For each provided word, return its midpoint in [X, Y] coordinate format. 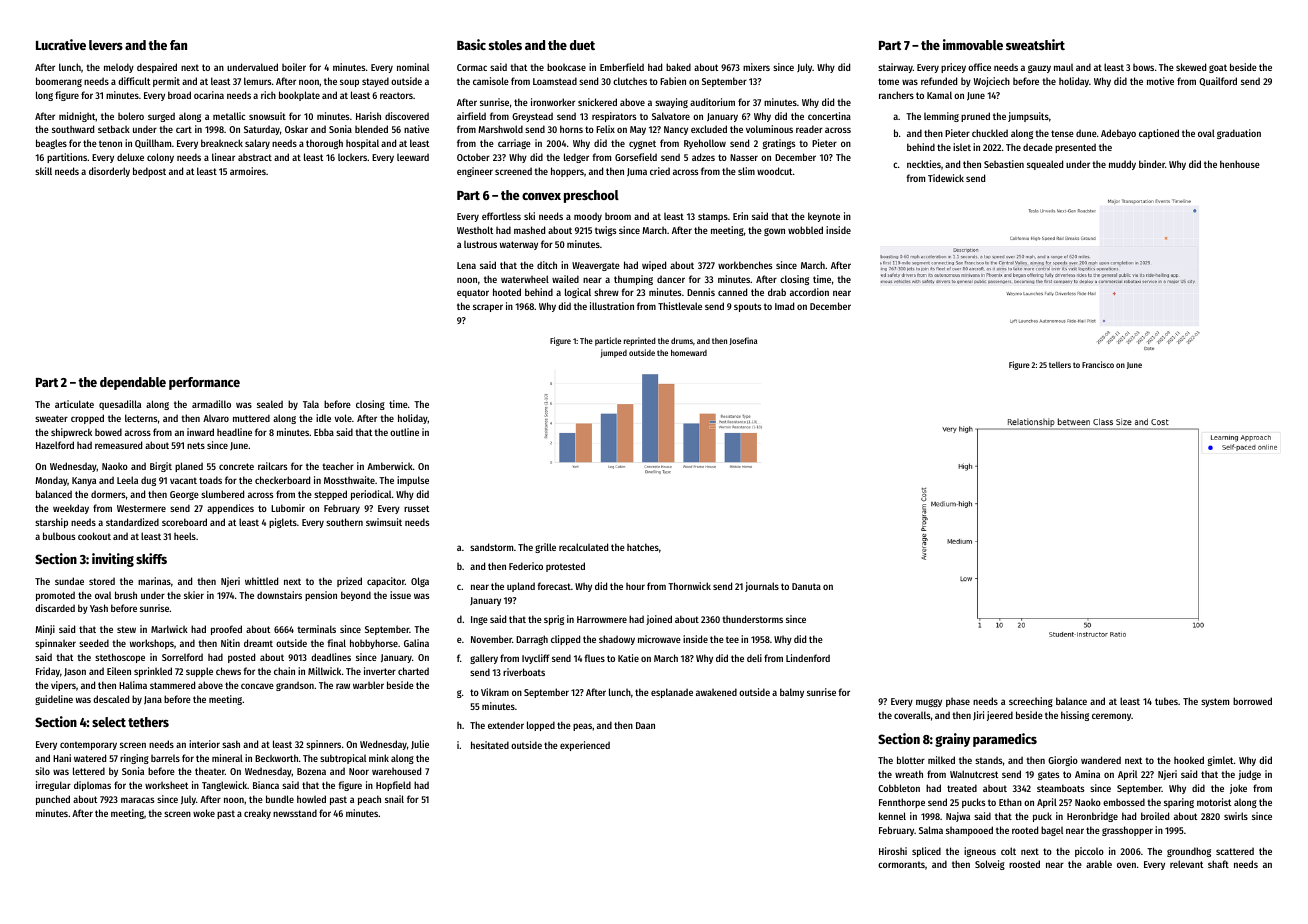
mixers [756, 67]
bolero [131, 116]
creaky [257, 814]
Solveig [990, 865]
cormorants [901, 864]
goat [1218, 68]
